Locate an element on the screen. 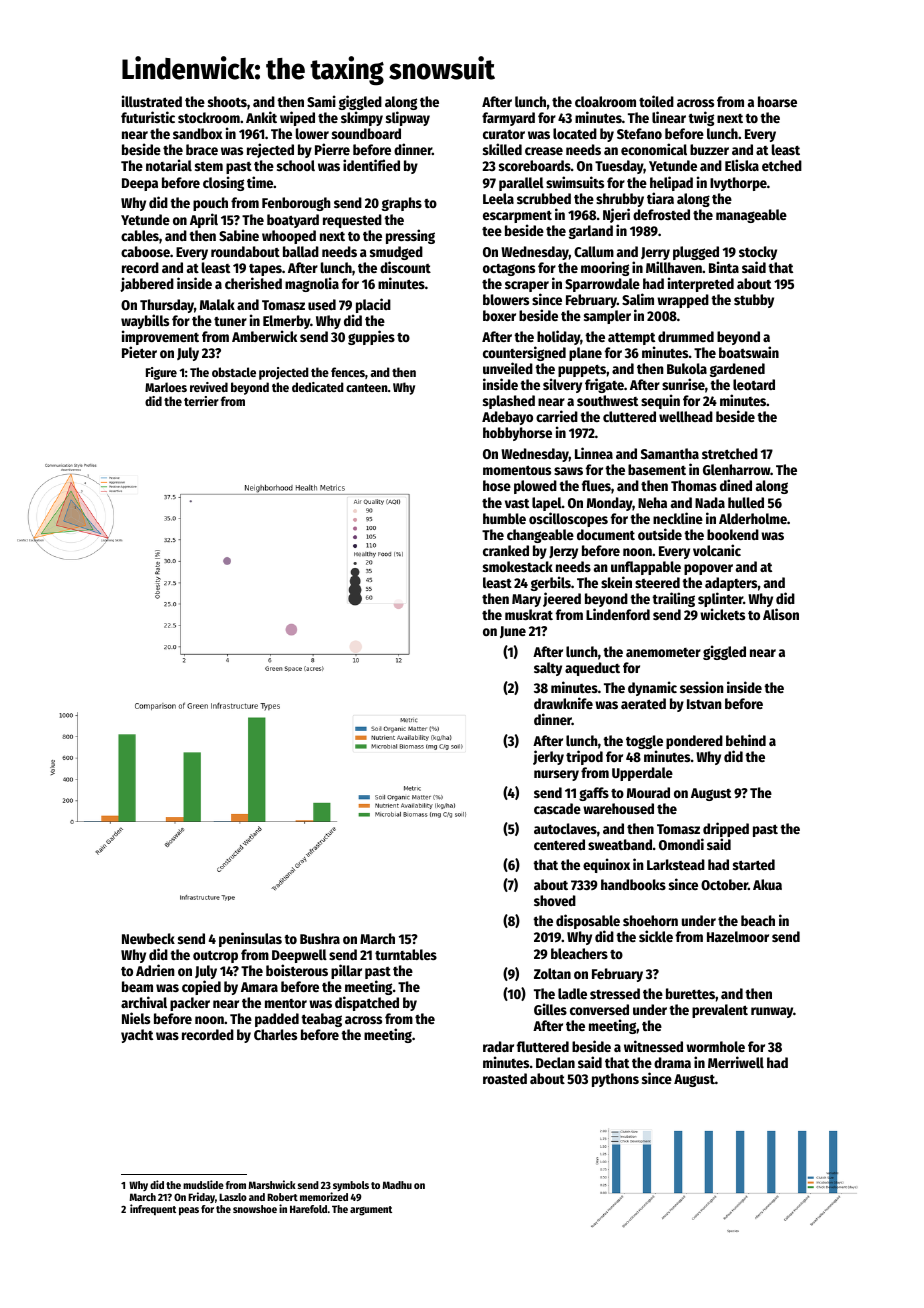 The width and height of the screenshot is (924, 1308). graphs is located at coordinates (402, 204).
